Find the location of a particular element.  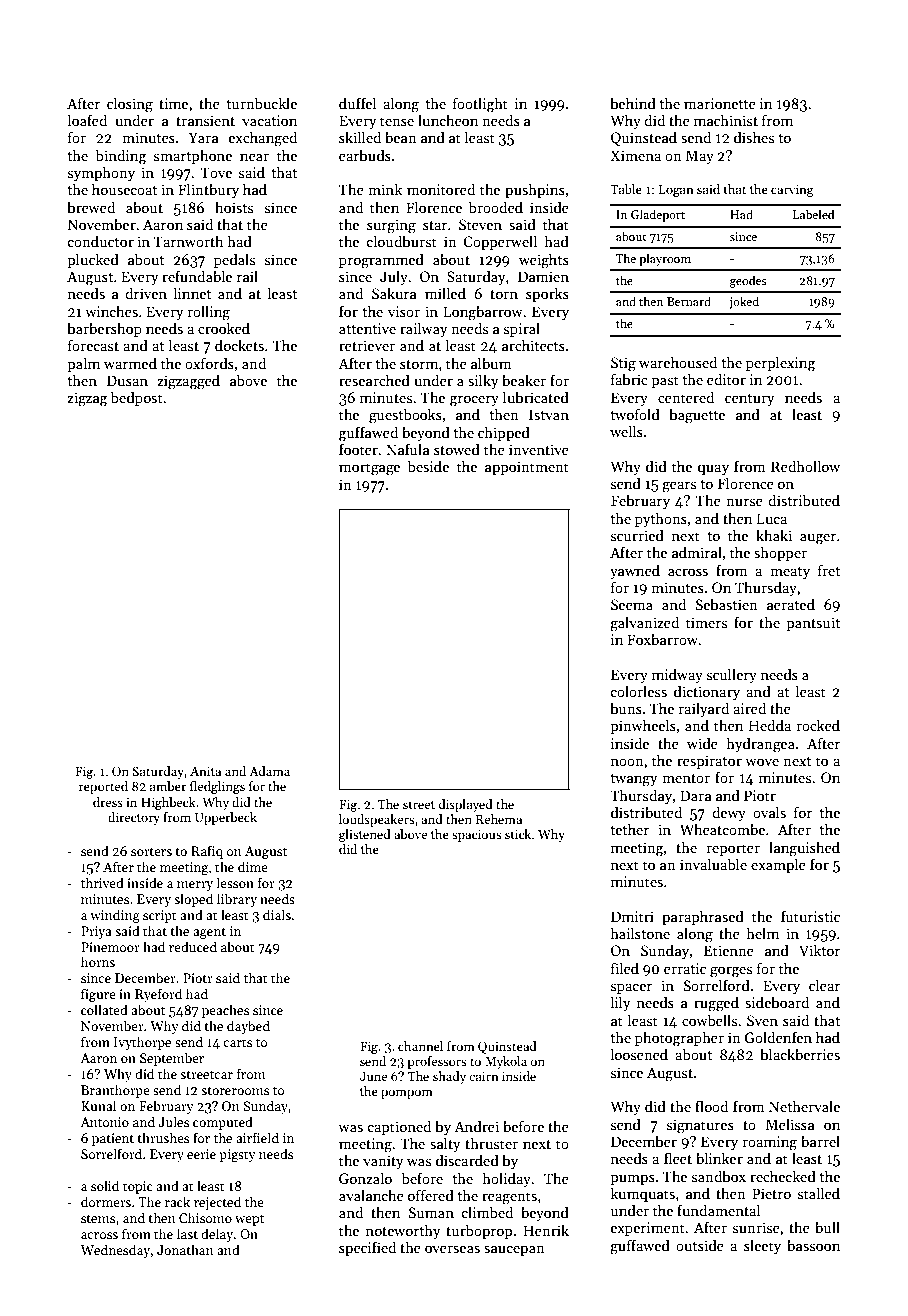

weights is located at coordinates (544, 261).
